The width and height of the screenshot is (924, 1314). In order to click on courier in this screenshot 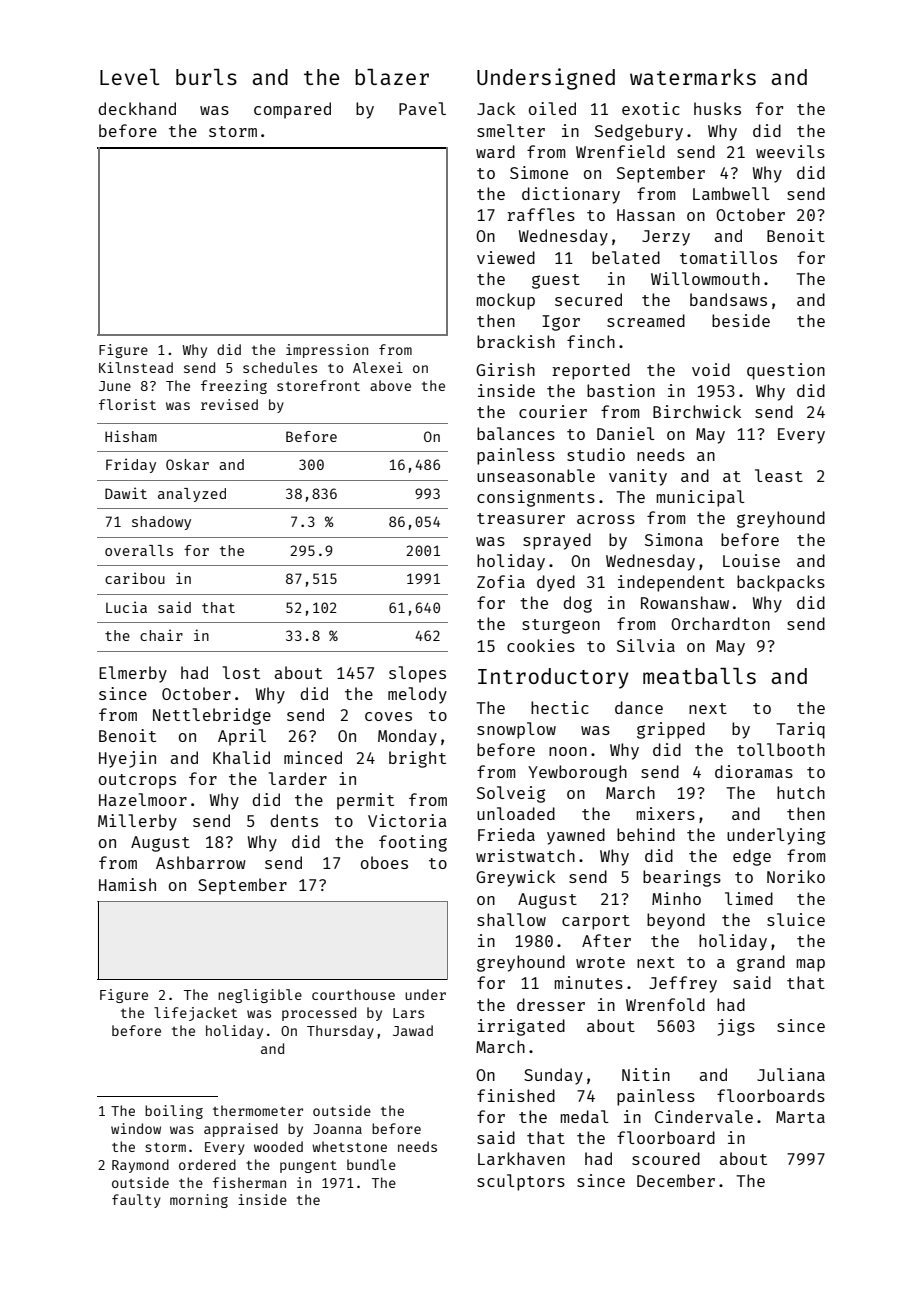, I will do `click(553, 411)`.
